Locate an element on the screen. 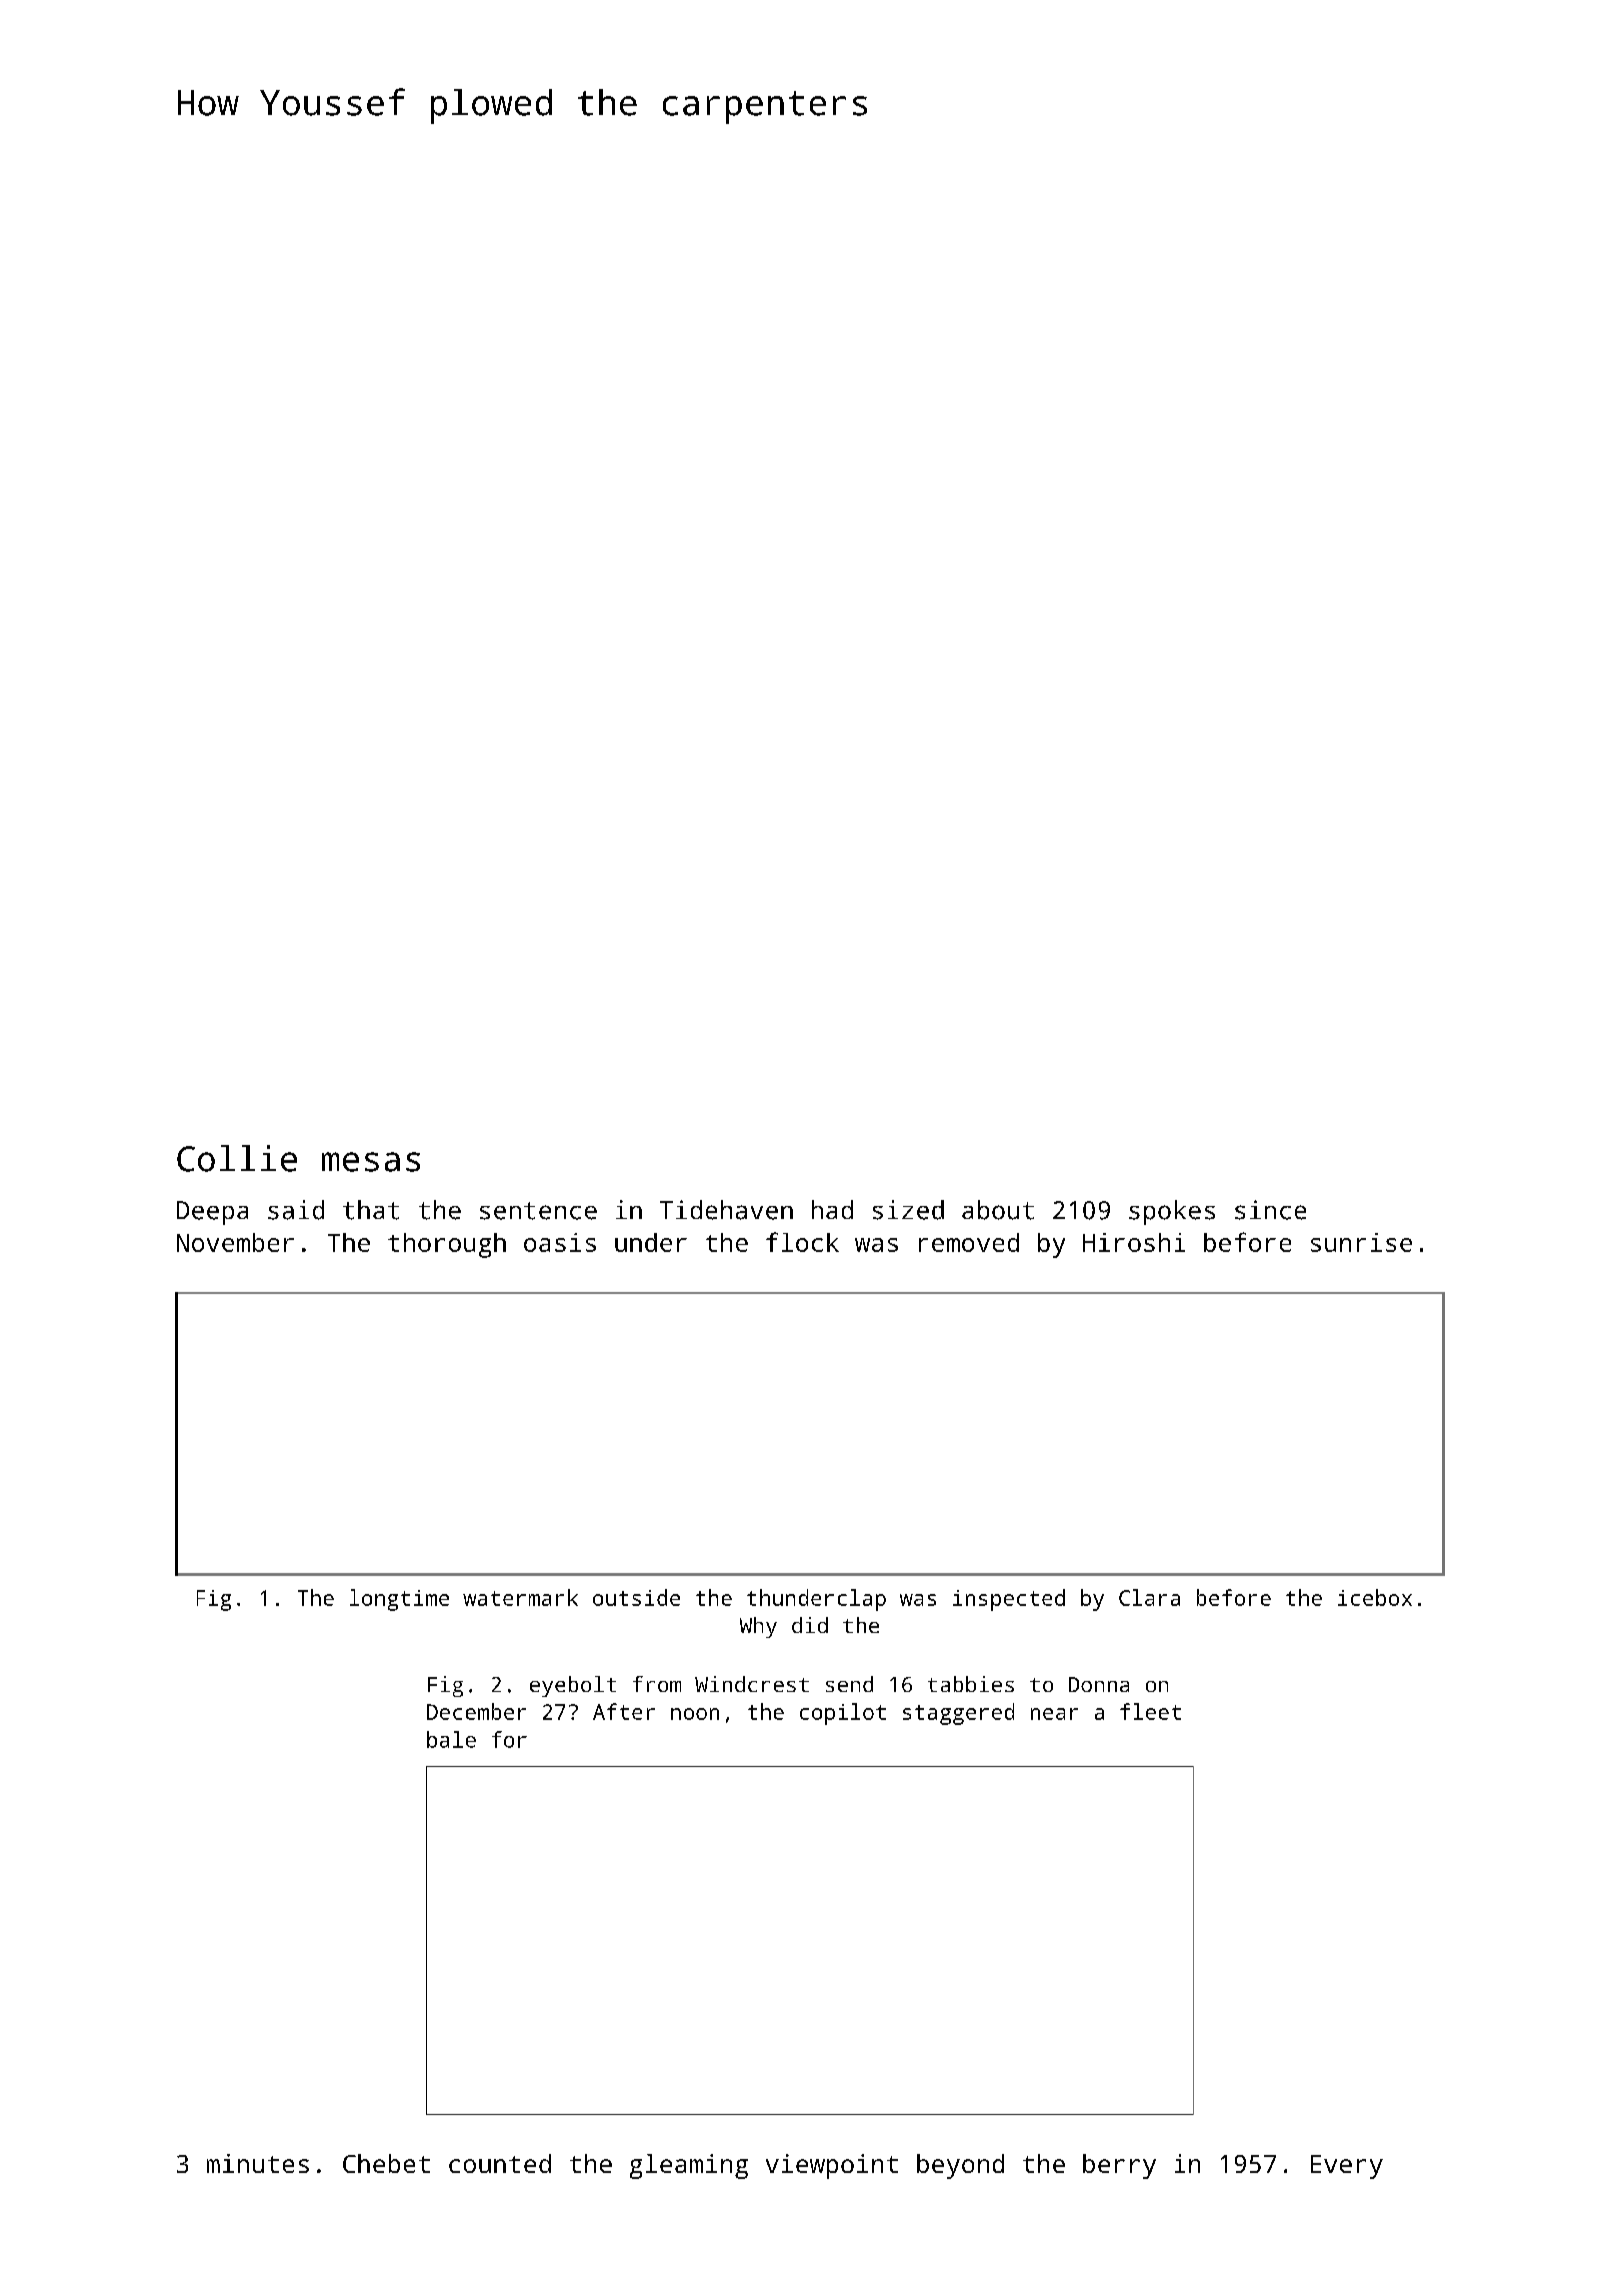 The width and height of the screenshot is (1620, 2292). mesas is located at coordinates (371, 1162).
